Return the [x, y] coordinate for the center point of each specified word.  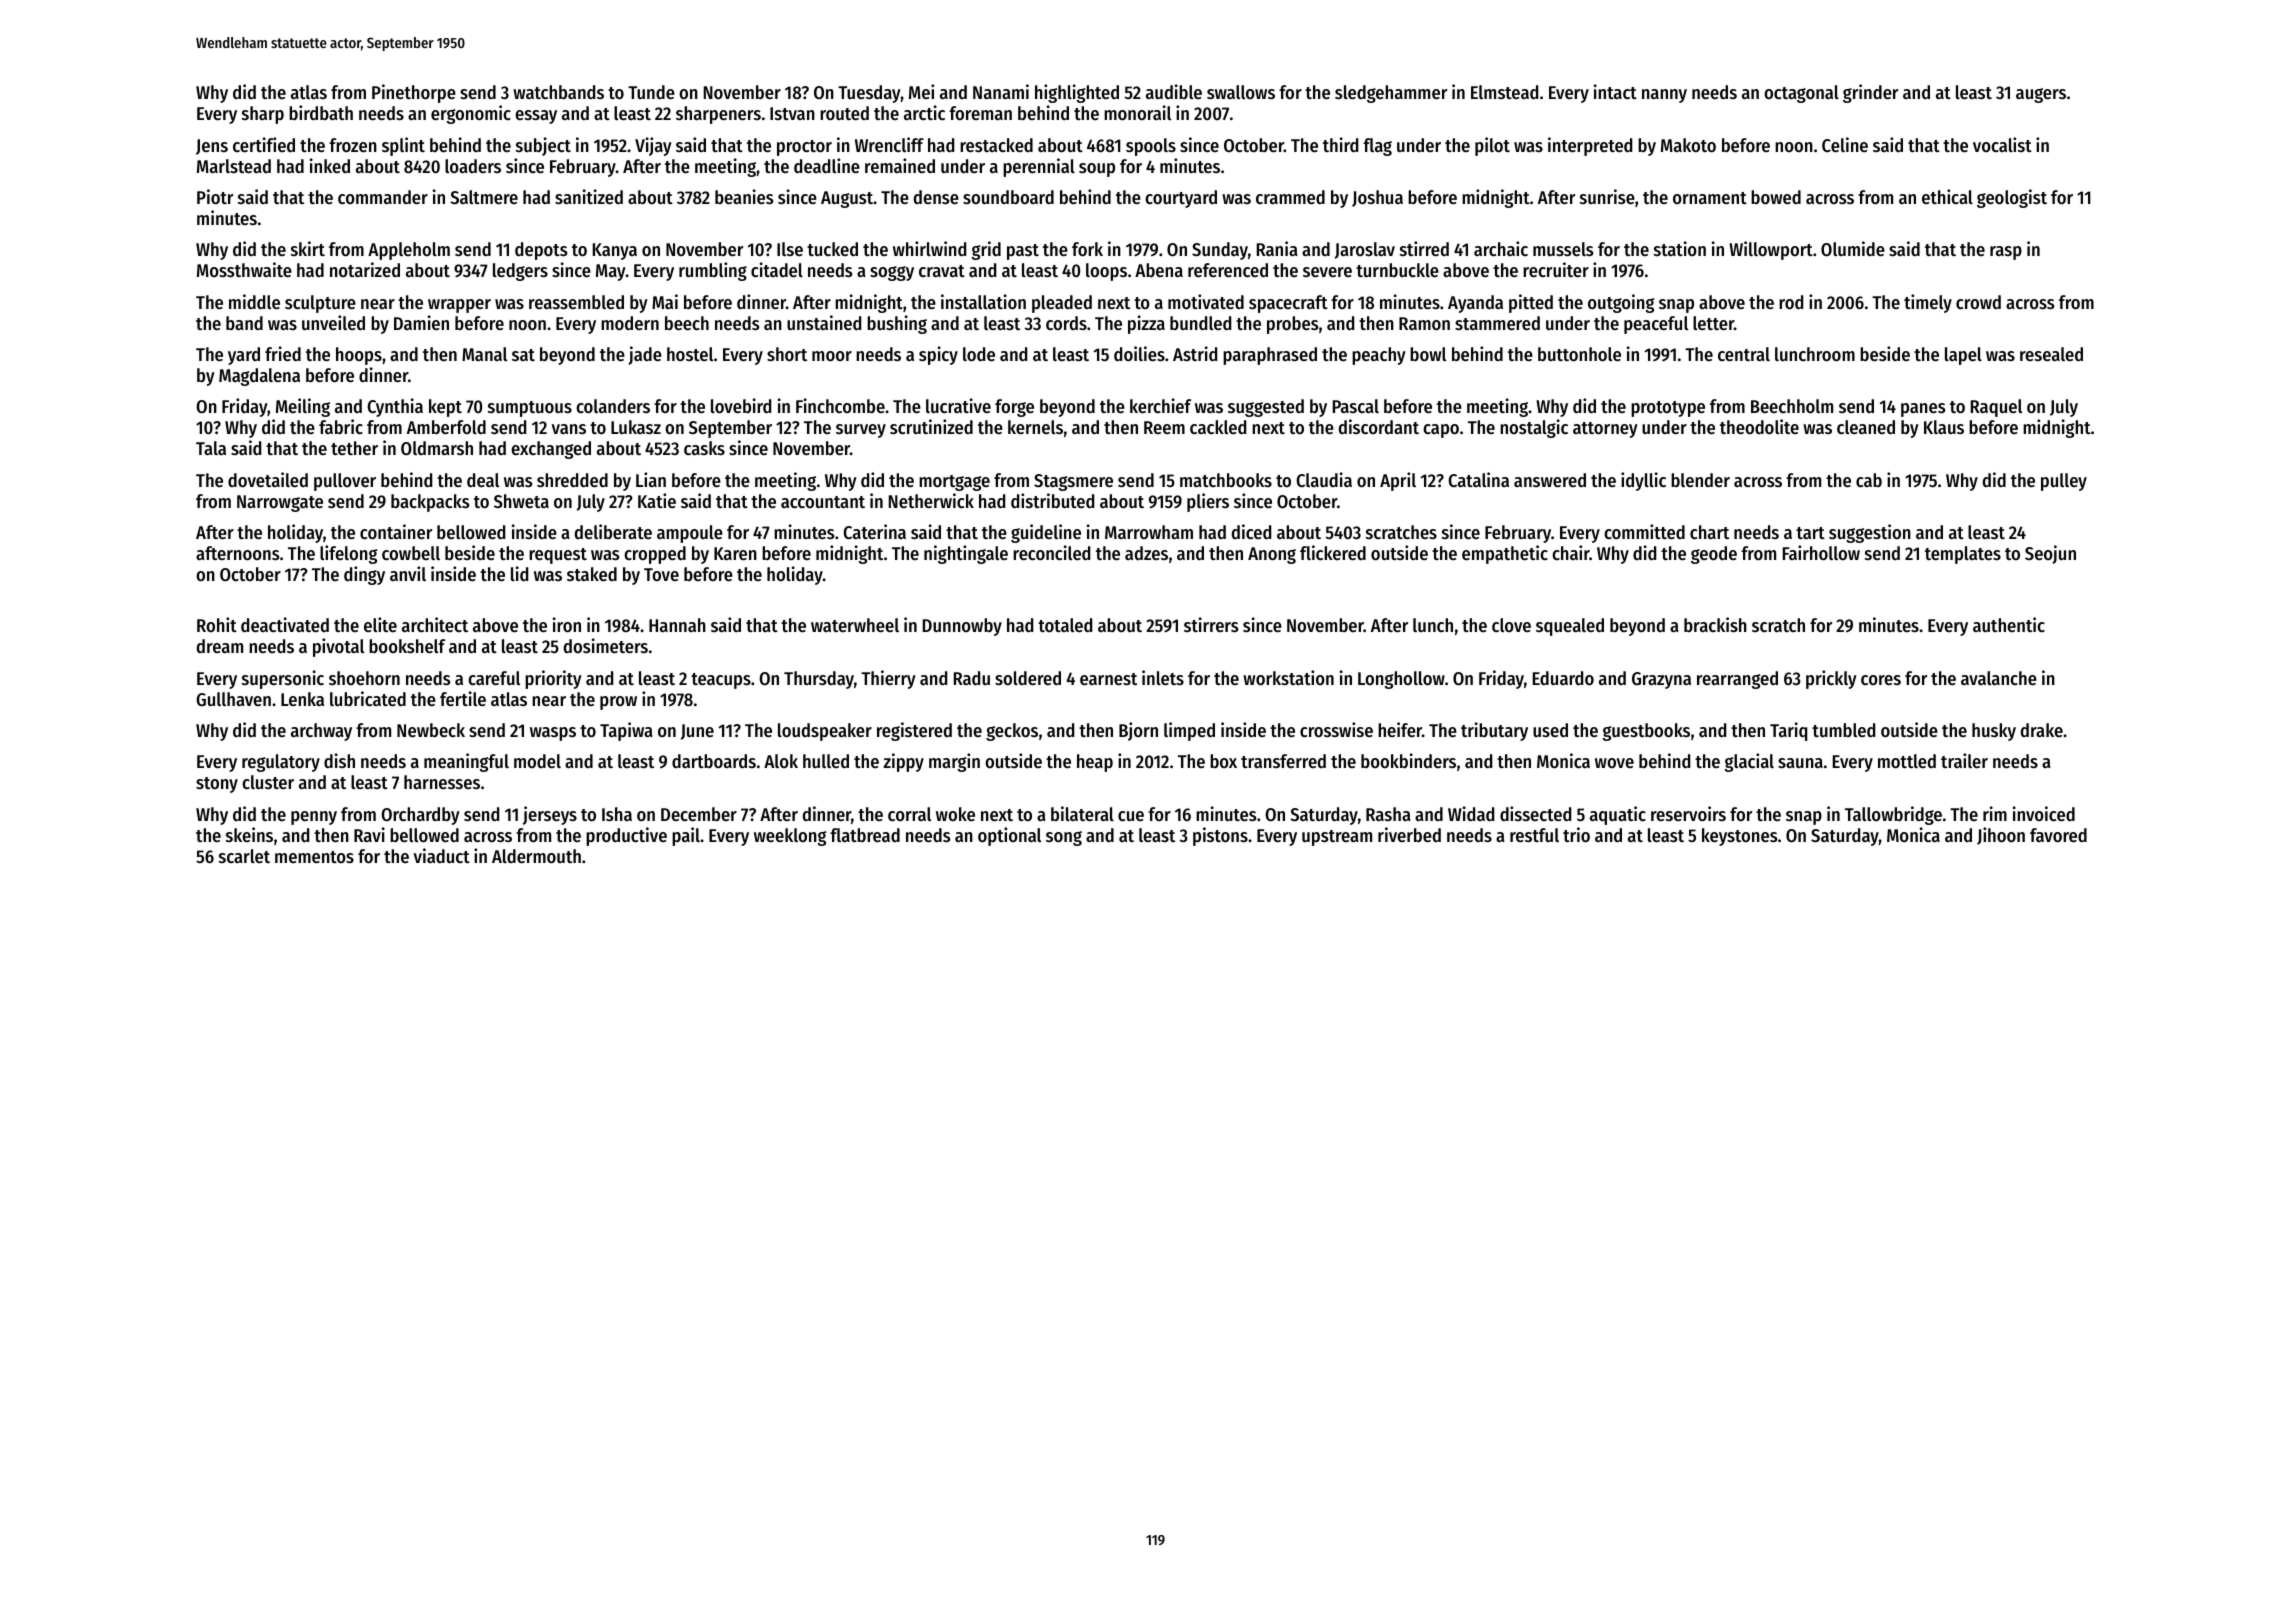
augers [2041, 95]
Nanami [1001, 91]
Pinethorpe [414, 93]
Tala [211, 448]
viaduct [441, 855]
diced [1251, 531]
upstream [1337, 838]
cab [1869, 480]
